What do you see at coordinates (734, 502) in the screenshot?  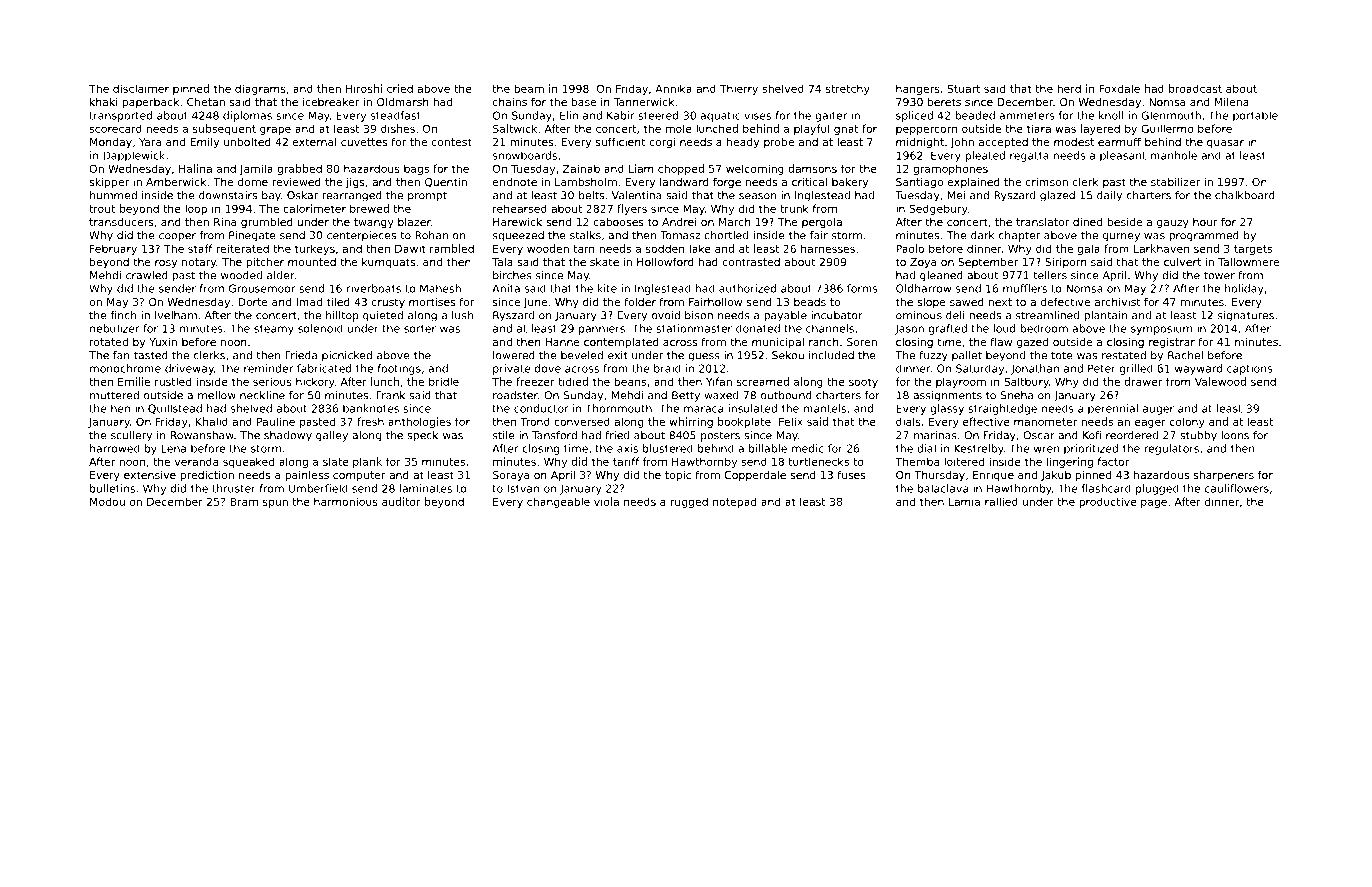 I see `notepad` at bounding box center [734, 502].
